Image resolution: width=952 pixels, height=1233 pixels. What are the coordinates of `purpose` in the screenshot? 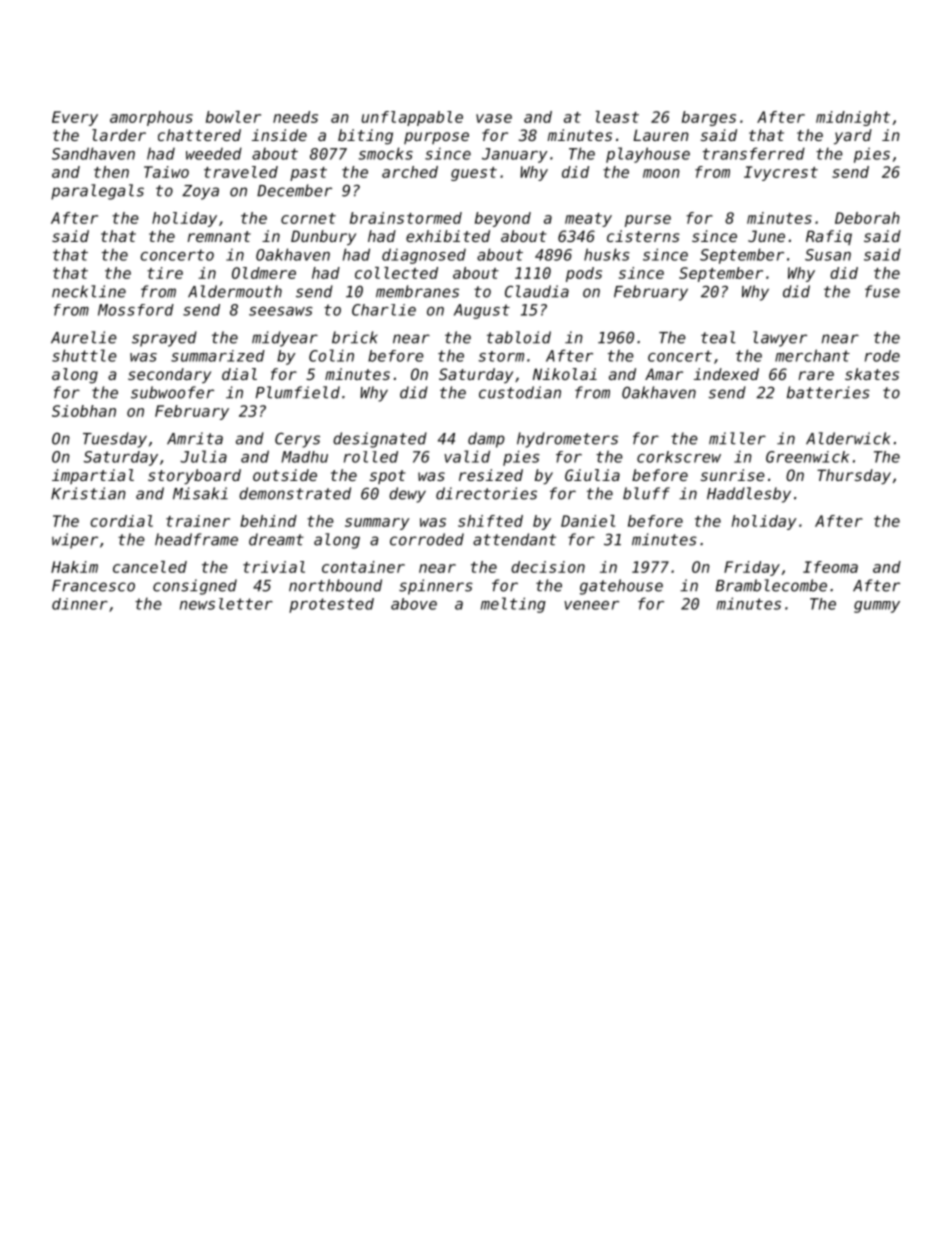 It's located at (436, 138).
